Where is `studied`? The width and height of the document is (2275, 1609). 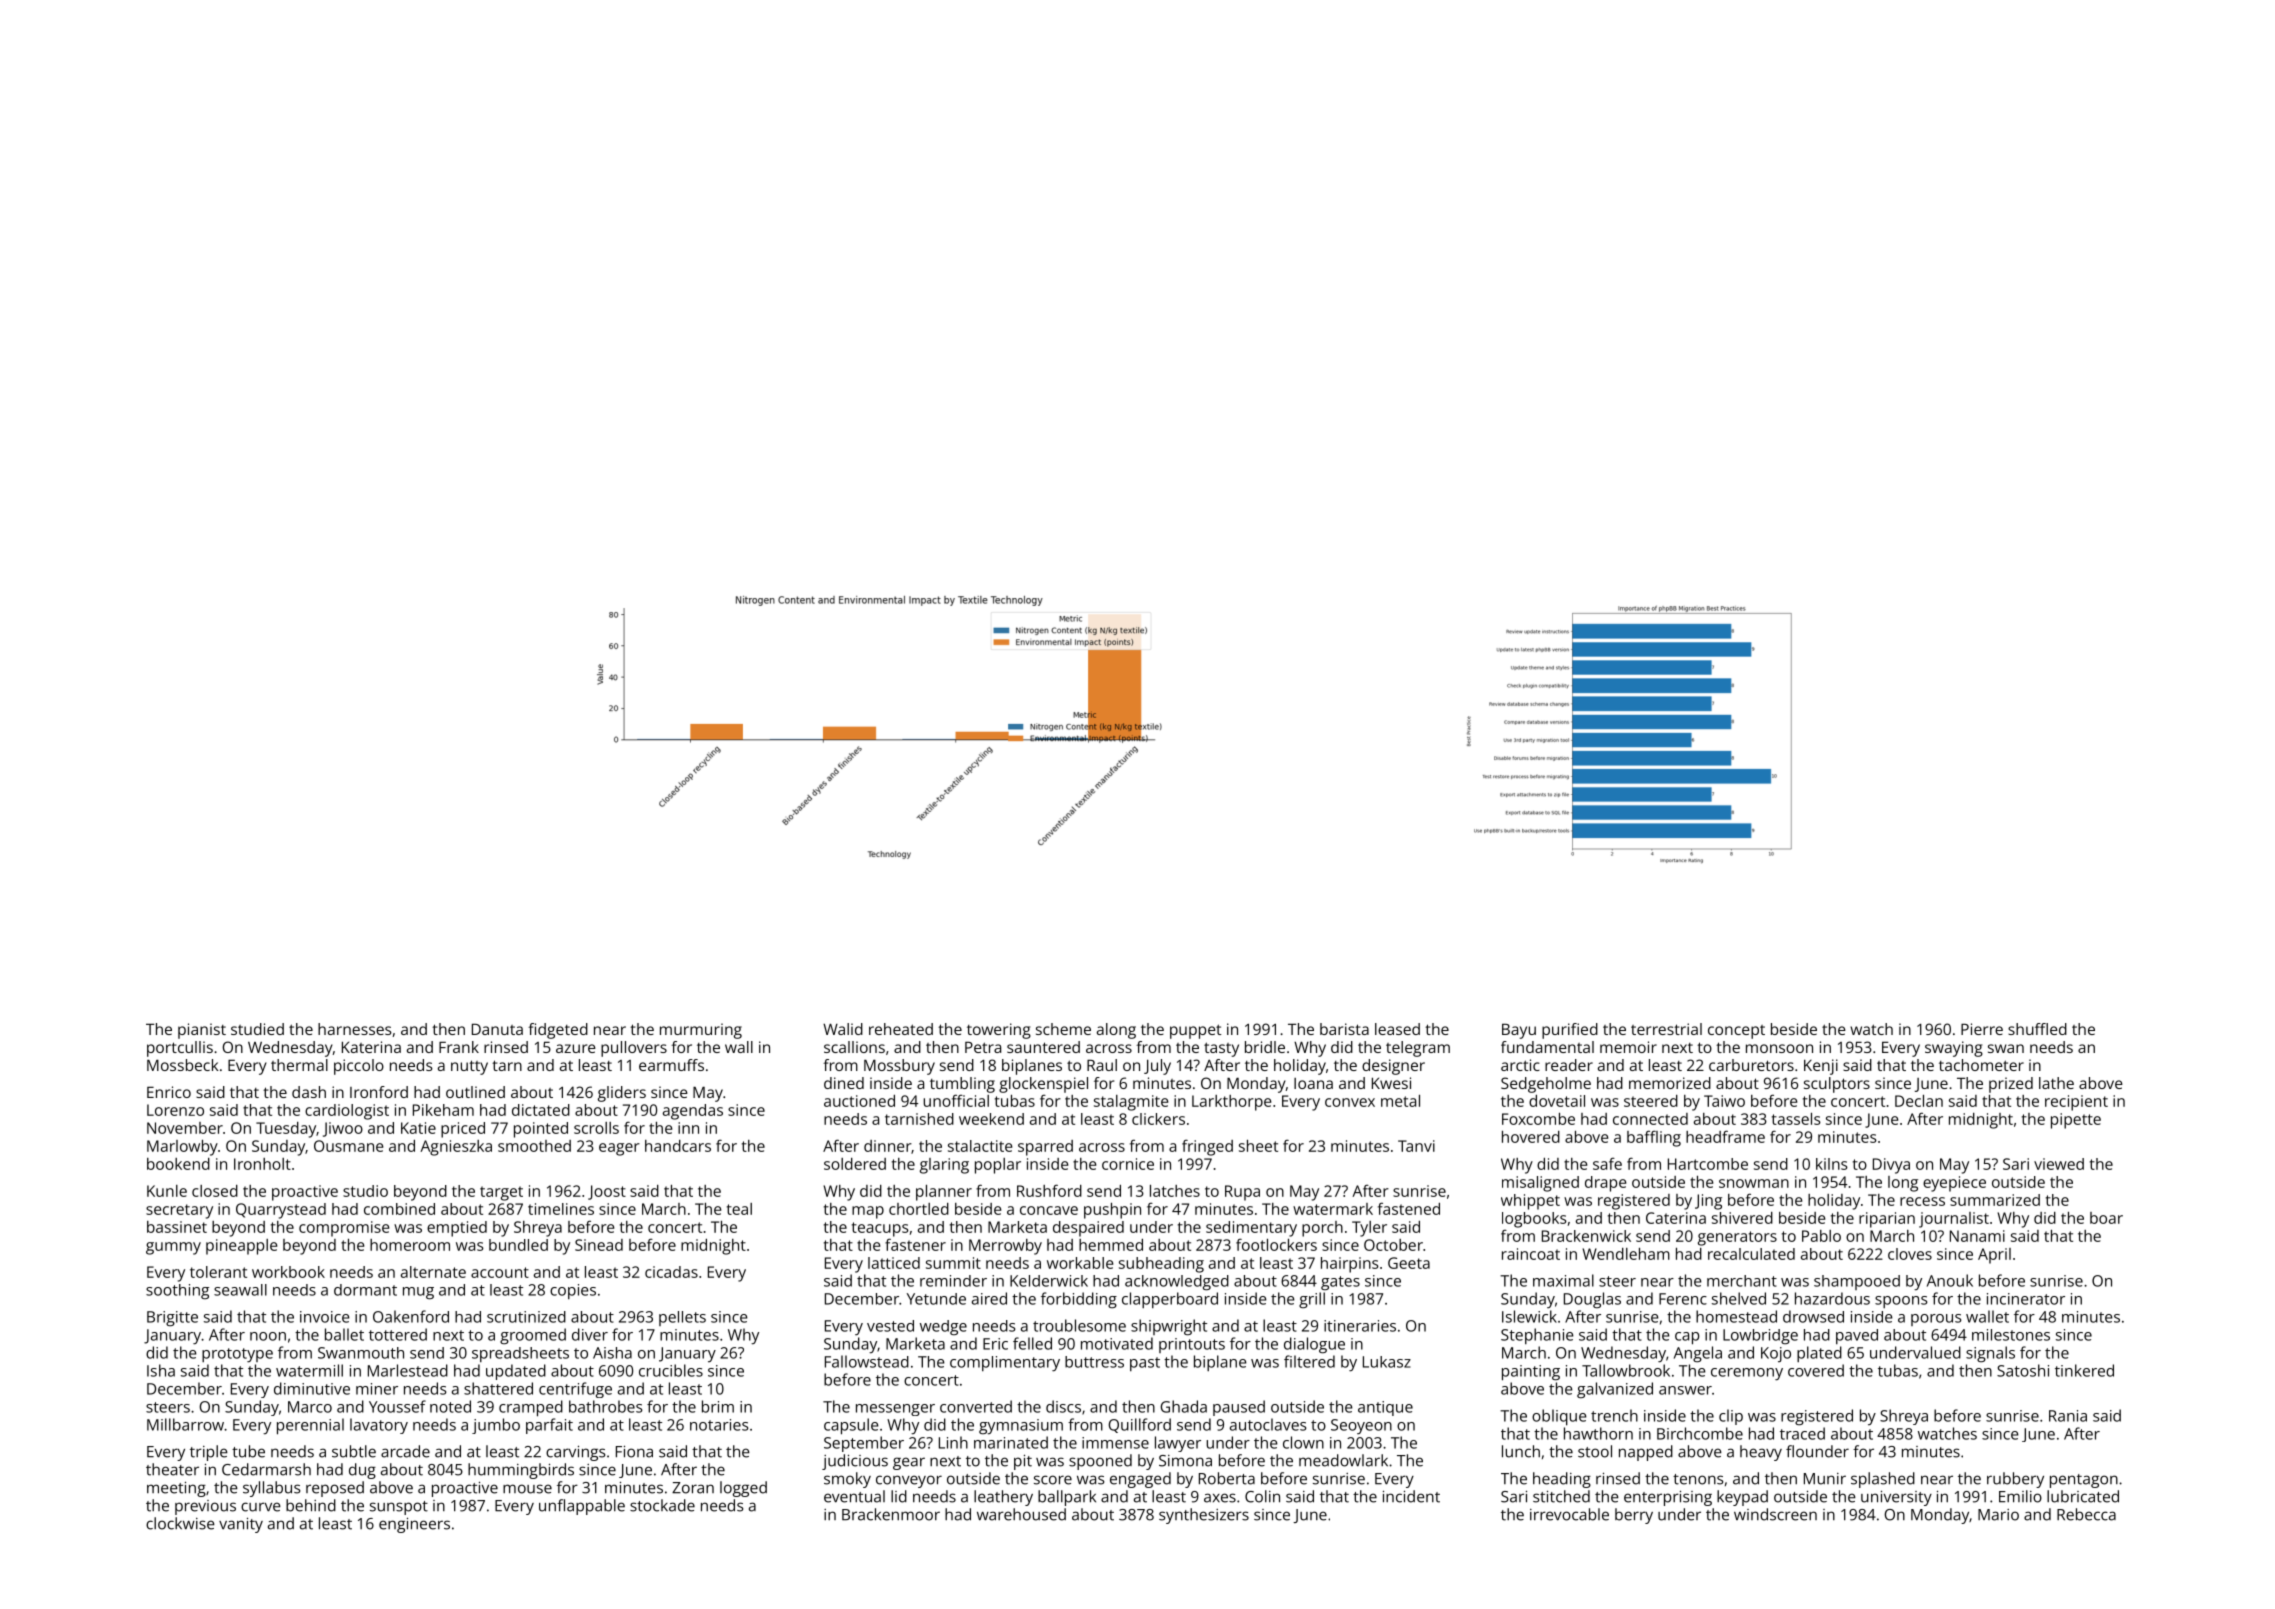 studied is located at coordinates (257, 1029).
